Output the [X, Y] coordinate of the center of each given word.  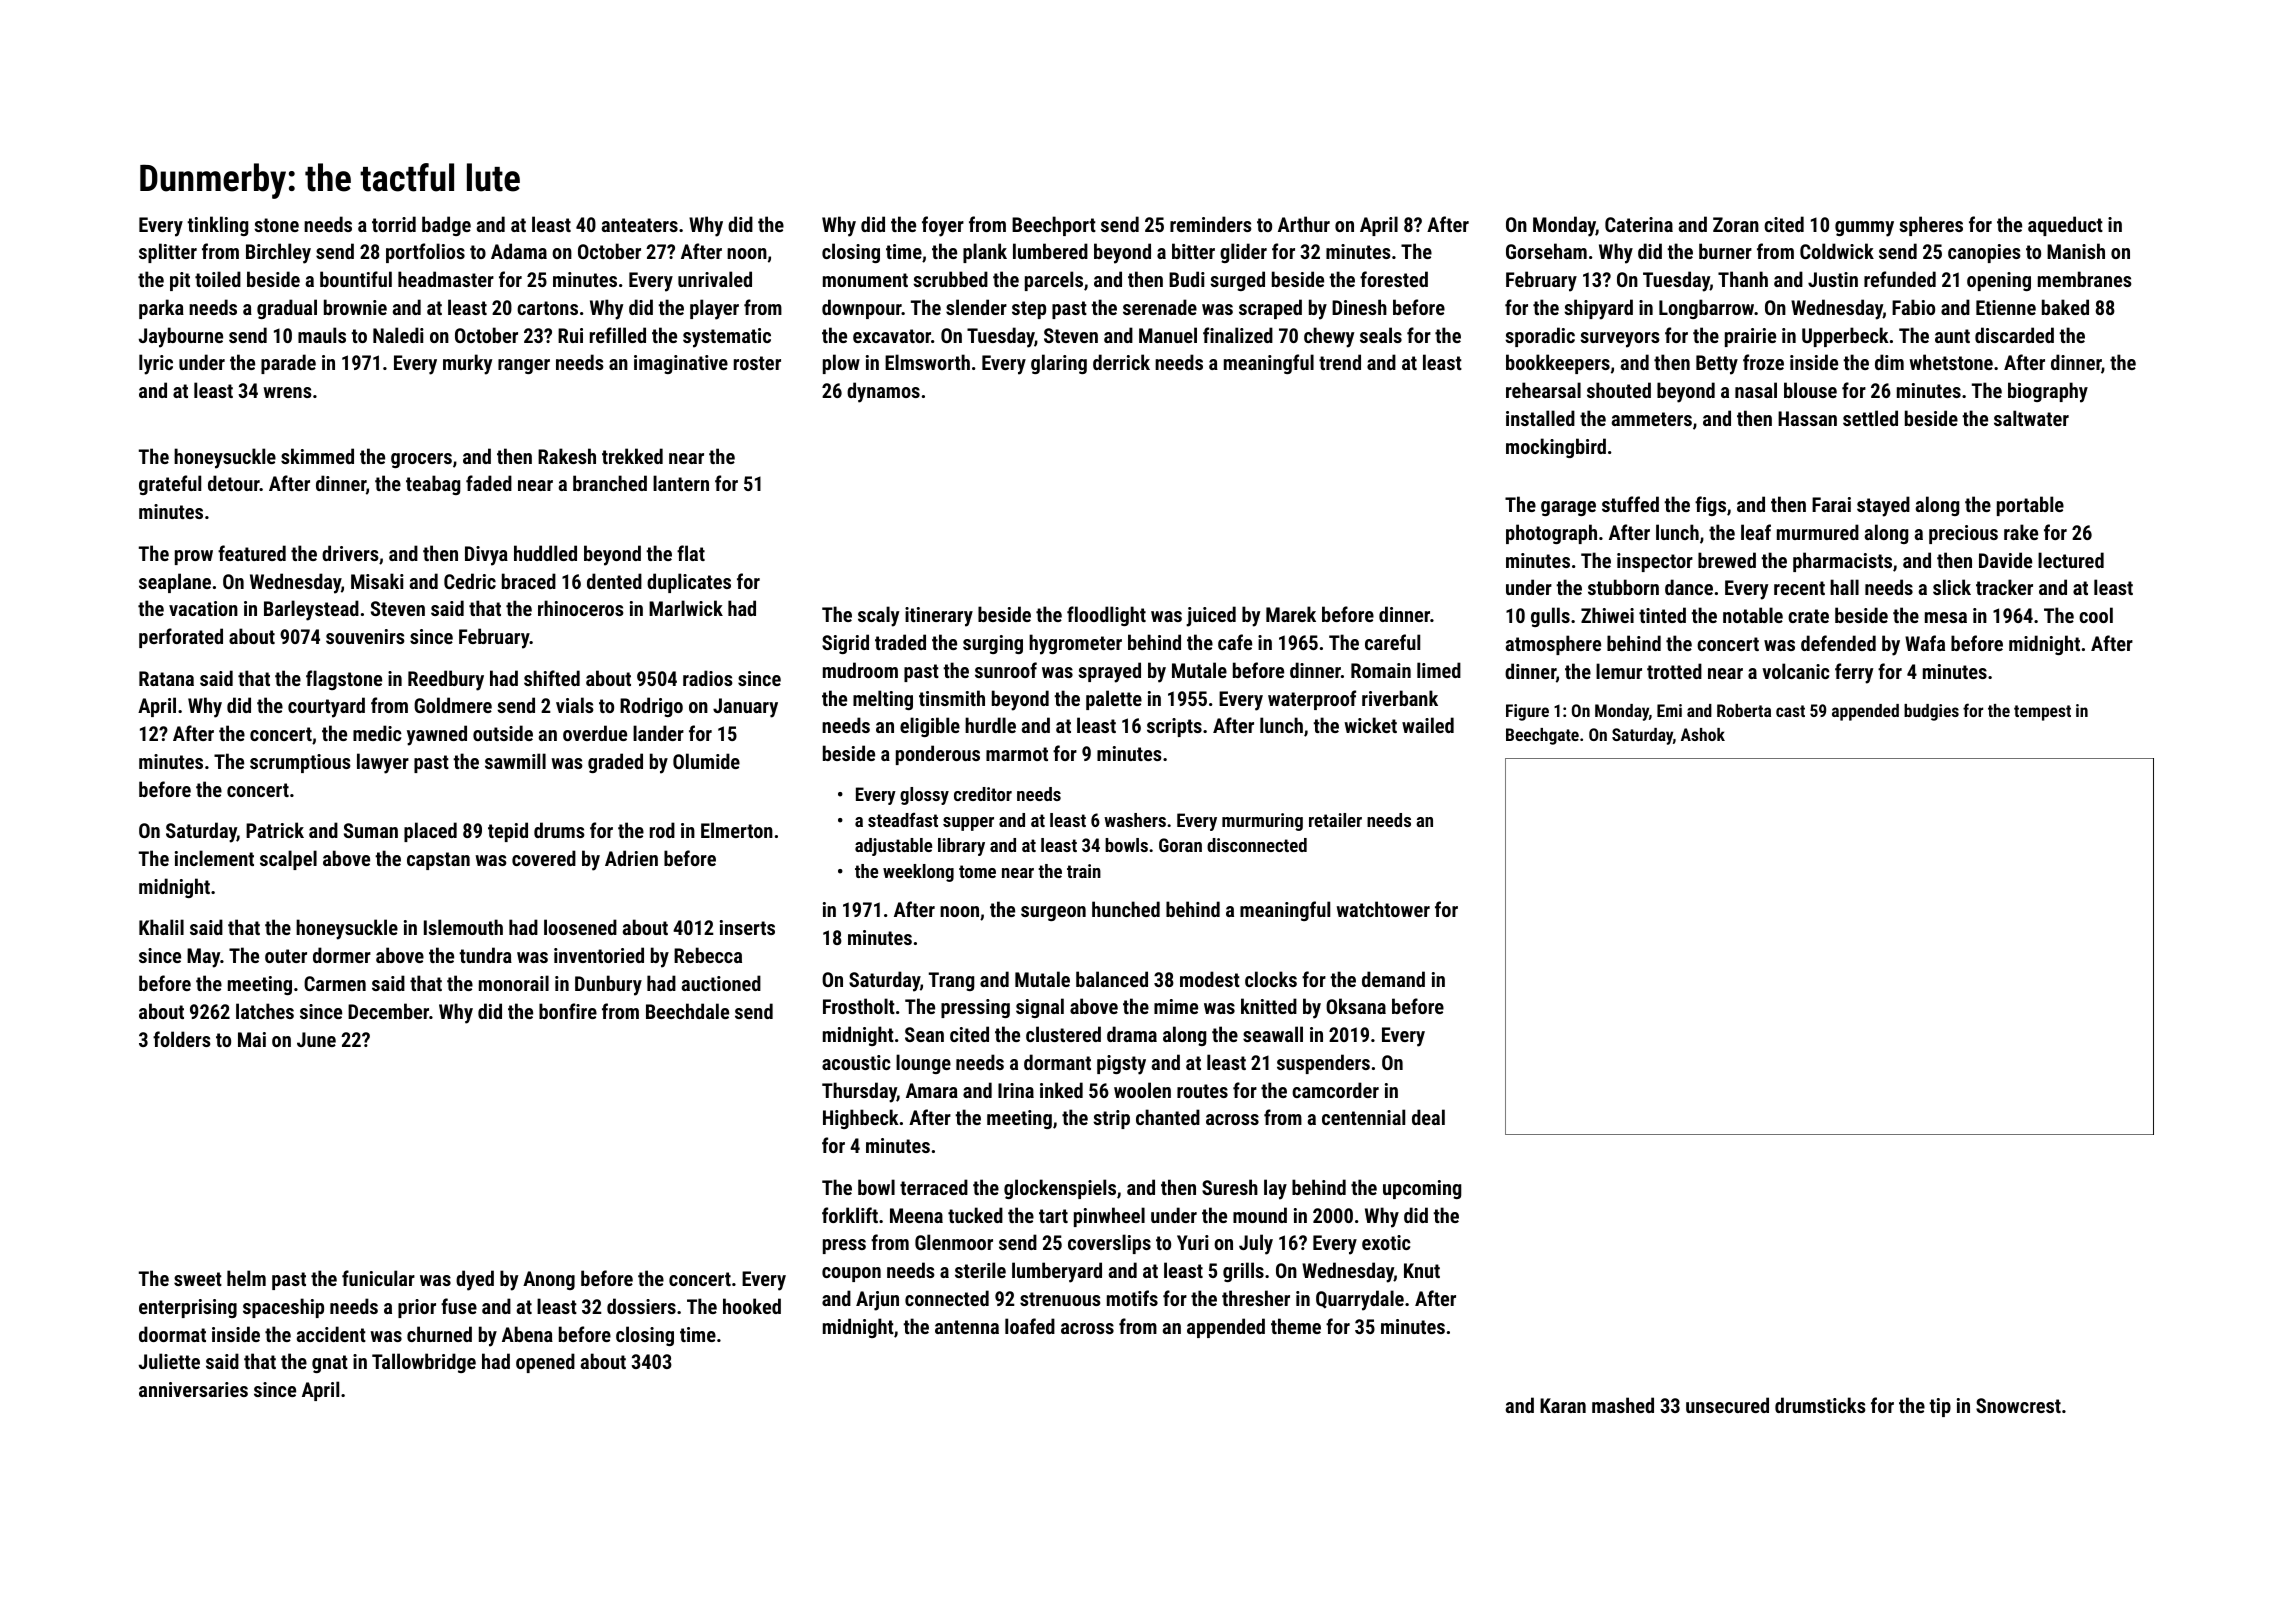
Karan [1563, 1405]
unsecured [1727, 1405]
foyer [943, 226]
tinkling [217, 226]
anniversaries [193, 1389]
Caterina [1639, 224]
